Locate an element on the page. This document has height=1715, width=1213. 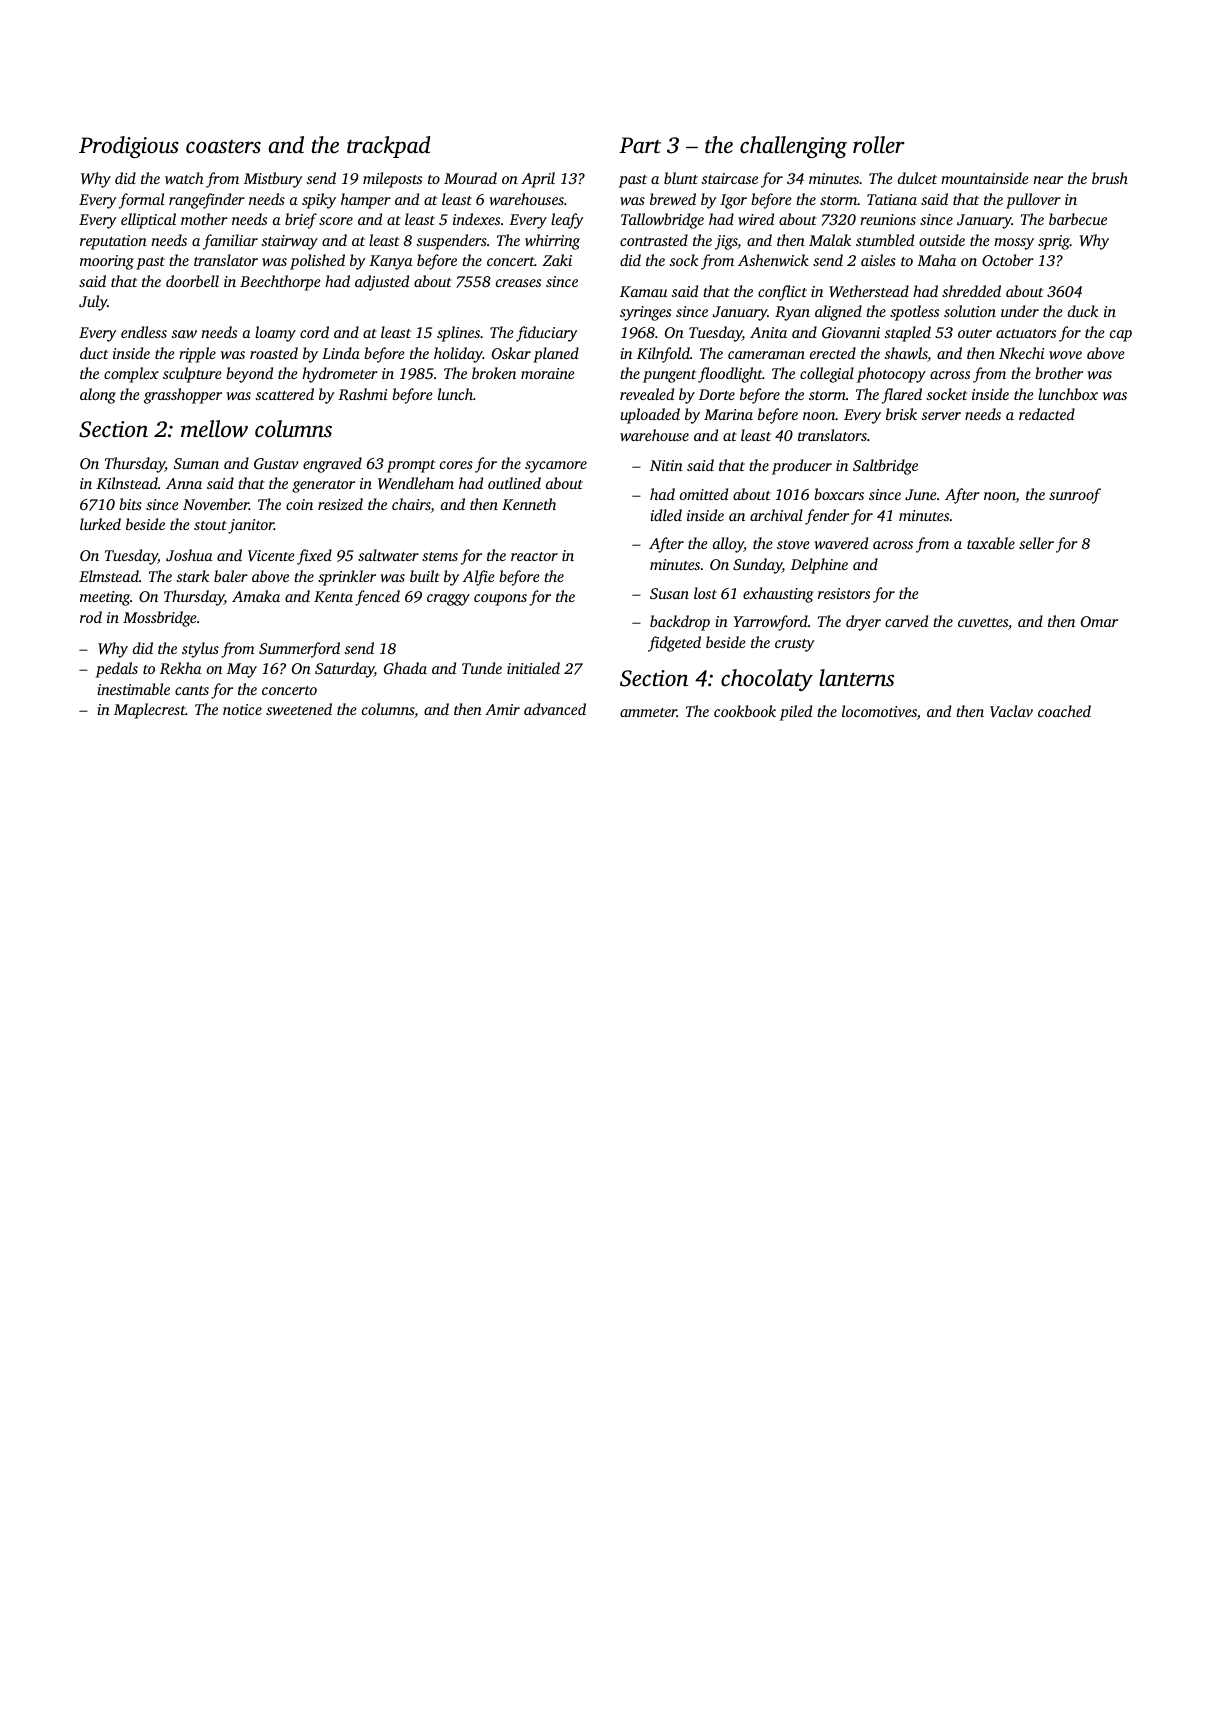
server is located at coordinates (941, 416).
